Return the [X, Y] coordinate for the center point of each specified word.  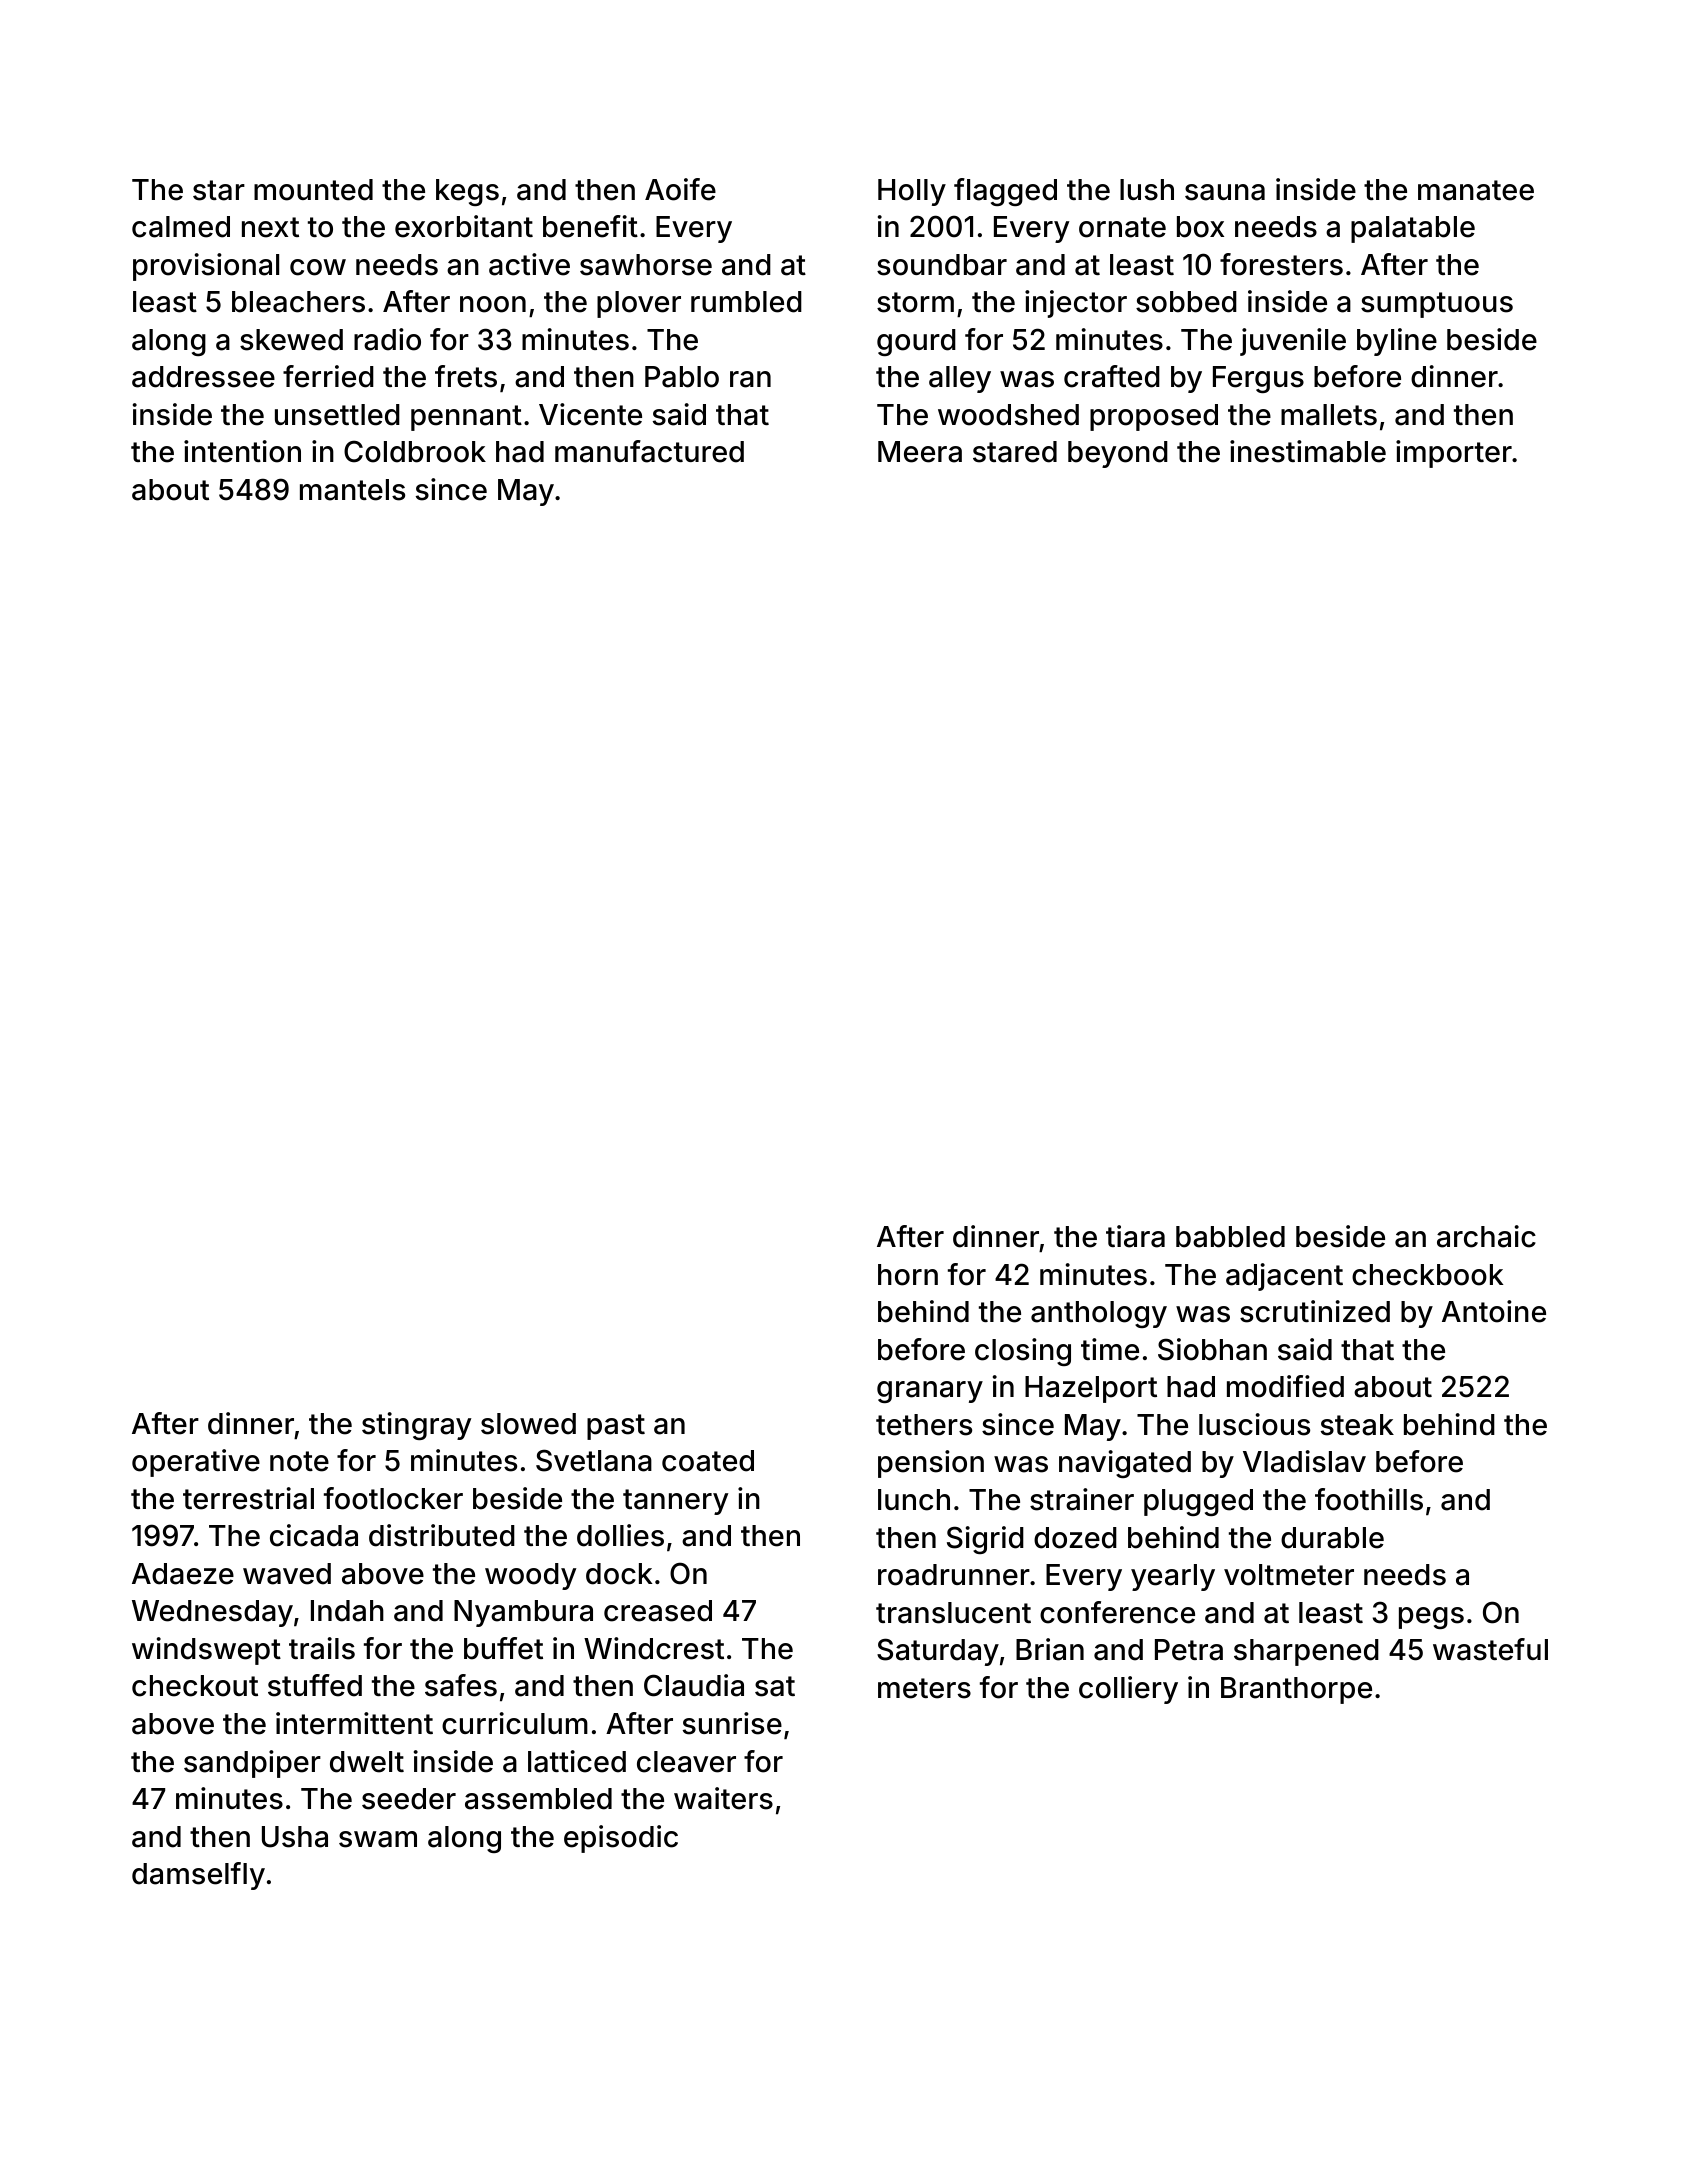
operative [196, 1463]
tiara [1135, 1236]
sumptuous [1437, 305]
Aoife [680, 189]
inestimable [1308, 451]
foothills [1369, 1499]
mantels [352, 490]
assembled [538, 1799]
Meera [920, 452]
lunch [914, 1500]
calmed [181, 227]
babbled [1230, 1237]
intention [242, 451]
